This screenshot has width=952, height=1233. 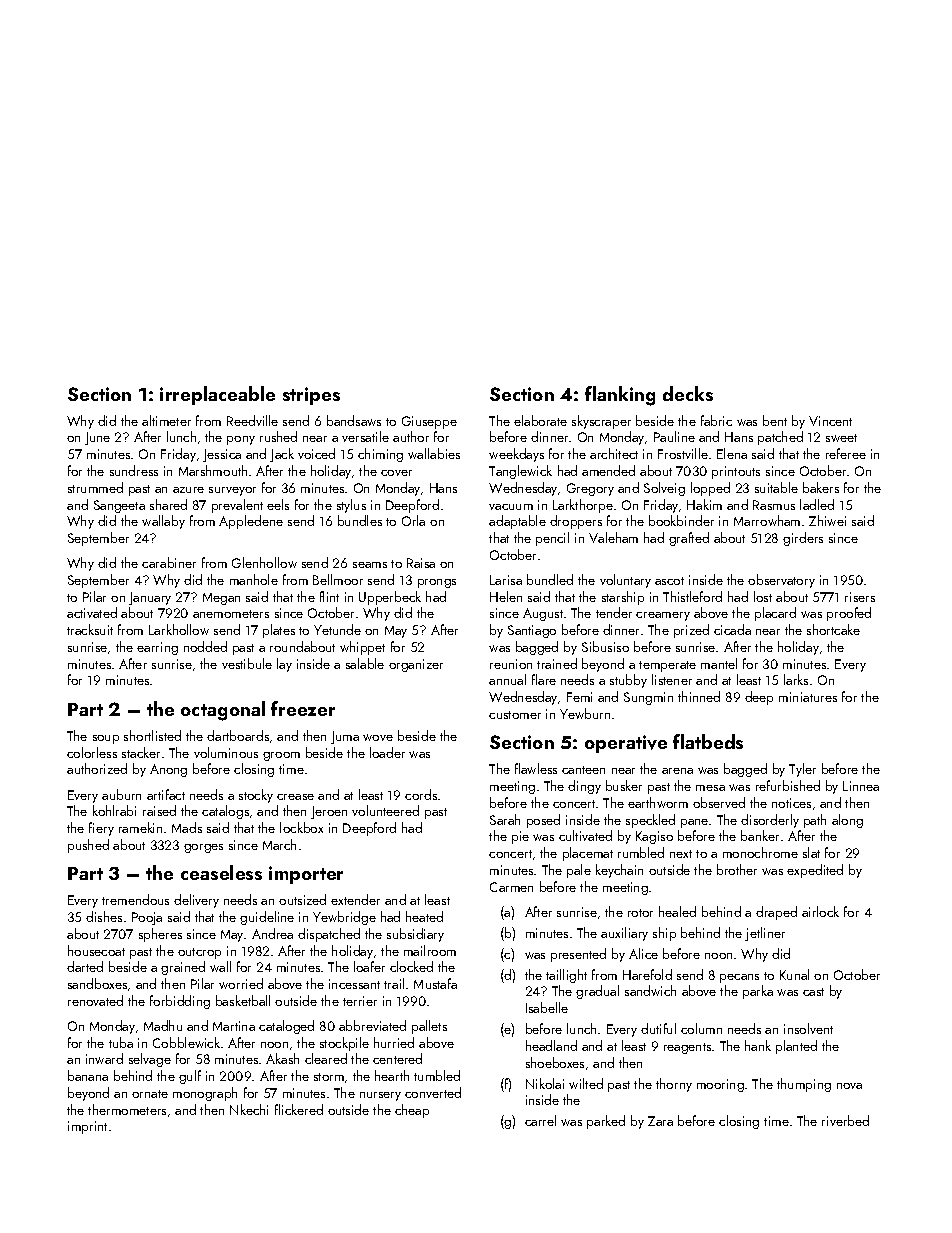 I want to click on vacuum, so click(x=511, y=507).
